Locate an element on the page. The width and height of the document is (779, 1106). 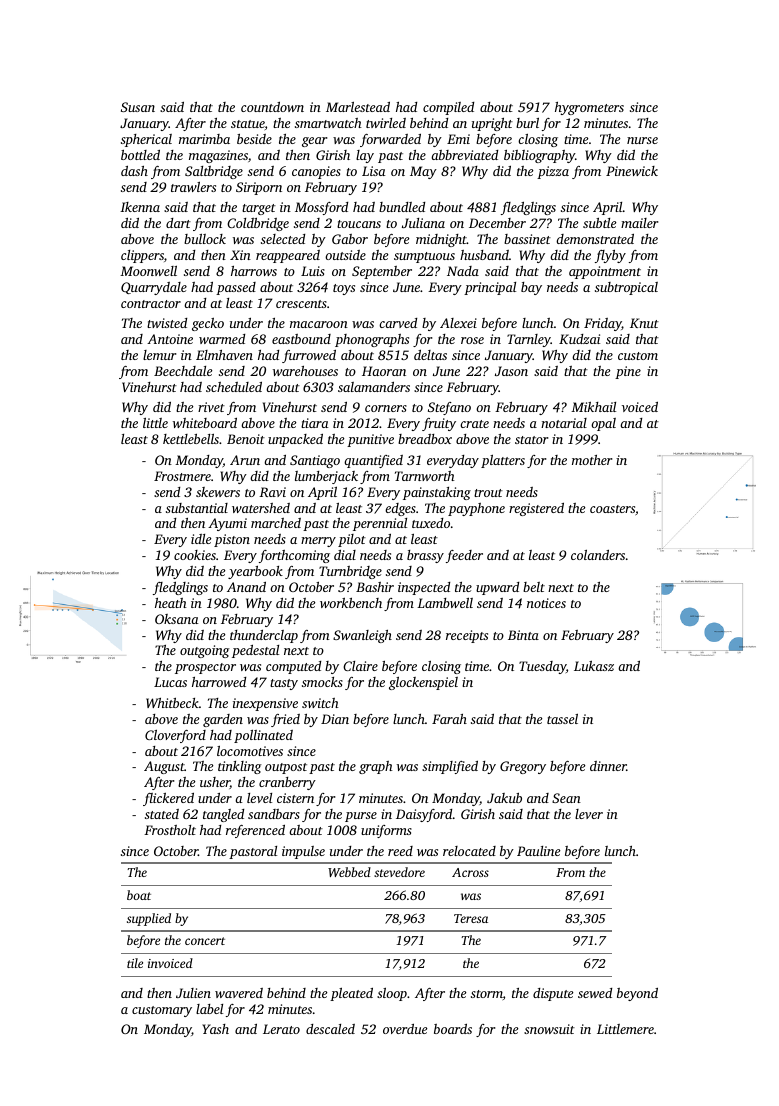
trawlers is located at coordinates (193, 187).
